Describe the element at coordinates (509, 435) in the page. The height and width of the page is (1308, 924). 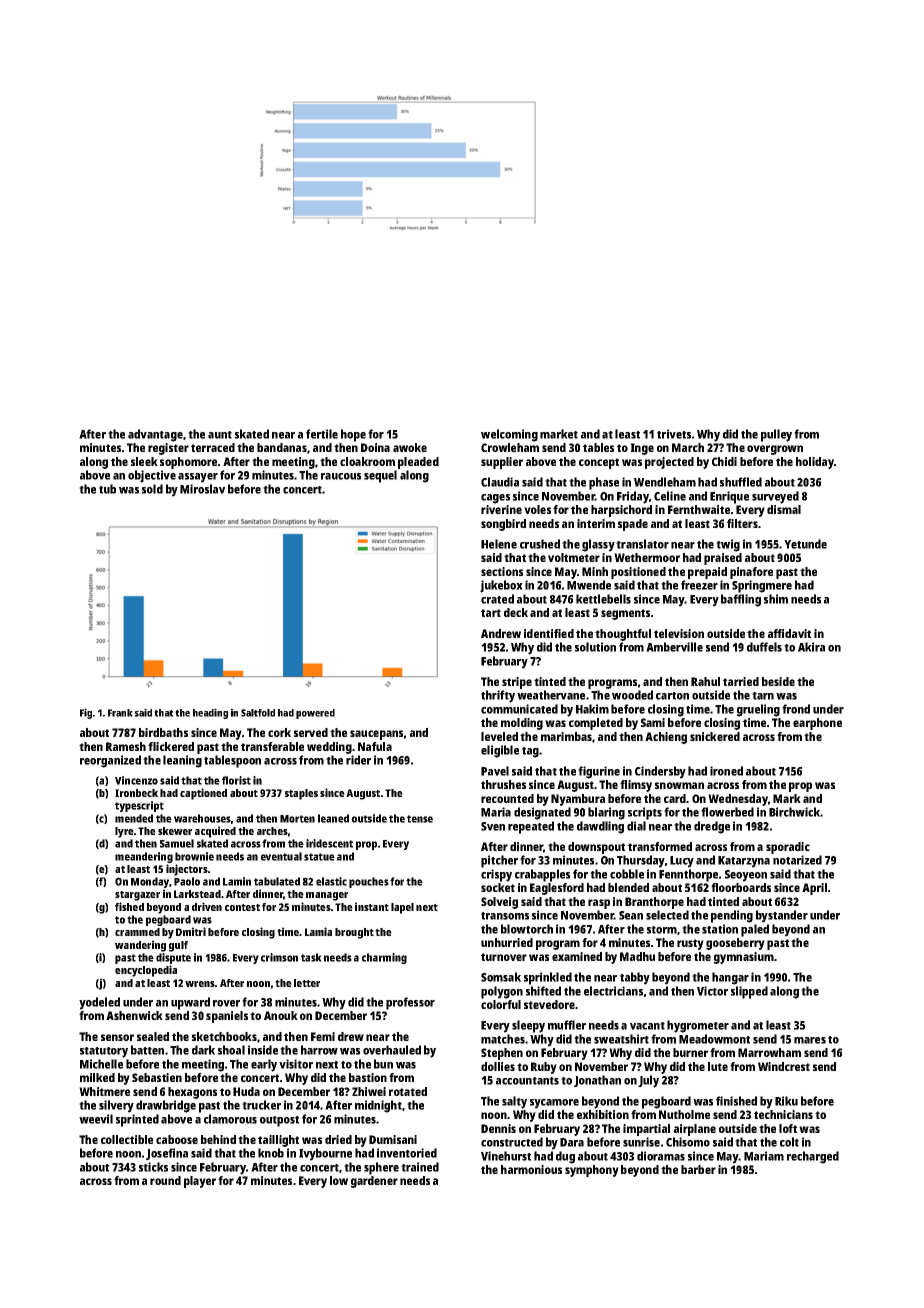
I see `welcoming` at that location.
